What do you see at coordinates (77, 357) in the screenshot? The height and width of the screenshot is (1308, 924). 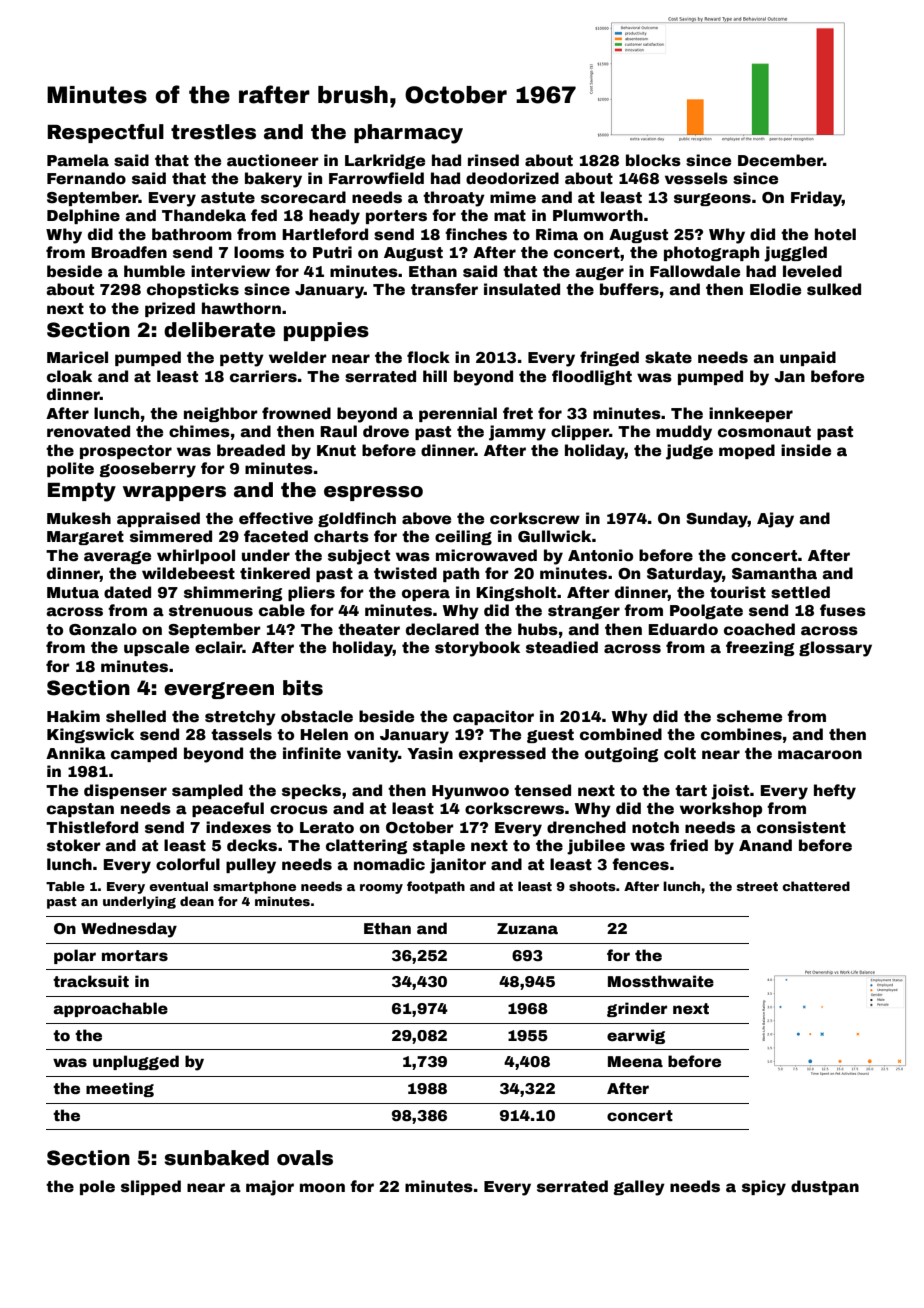 I see `Maricel` at bounding box center [77, 357].
